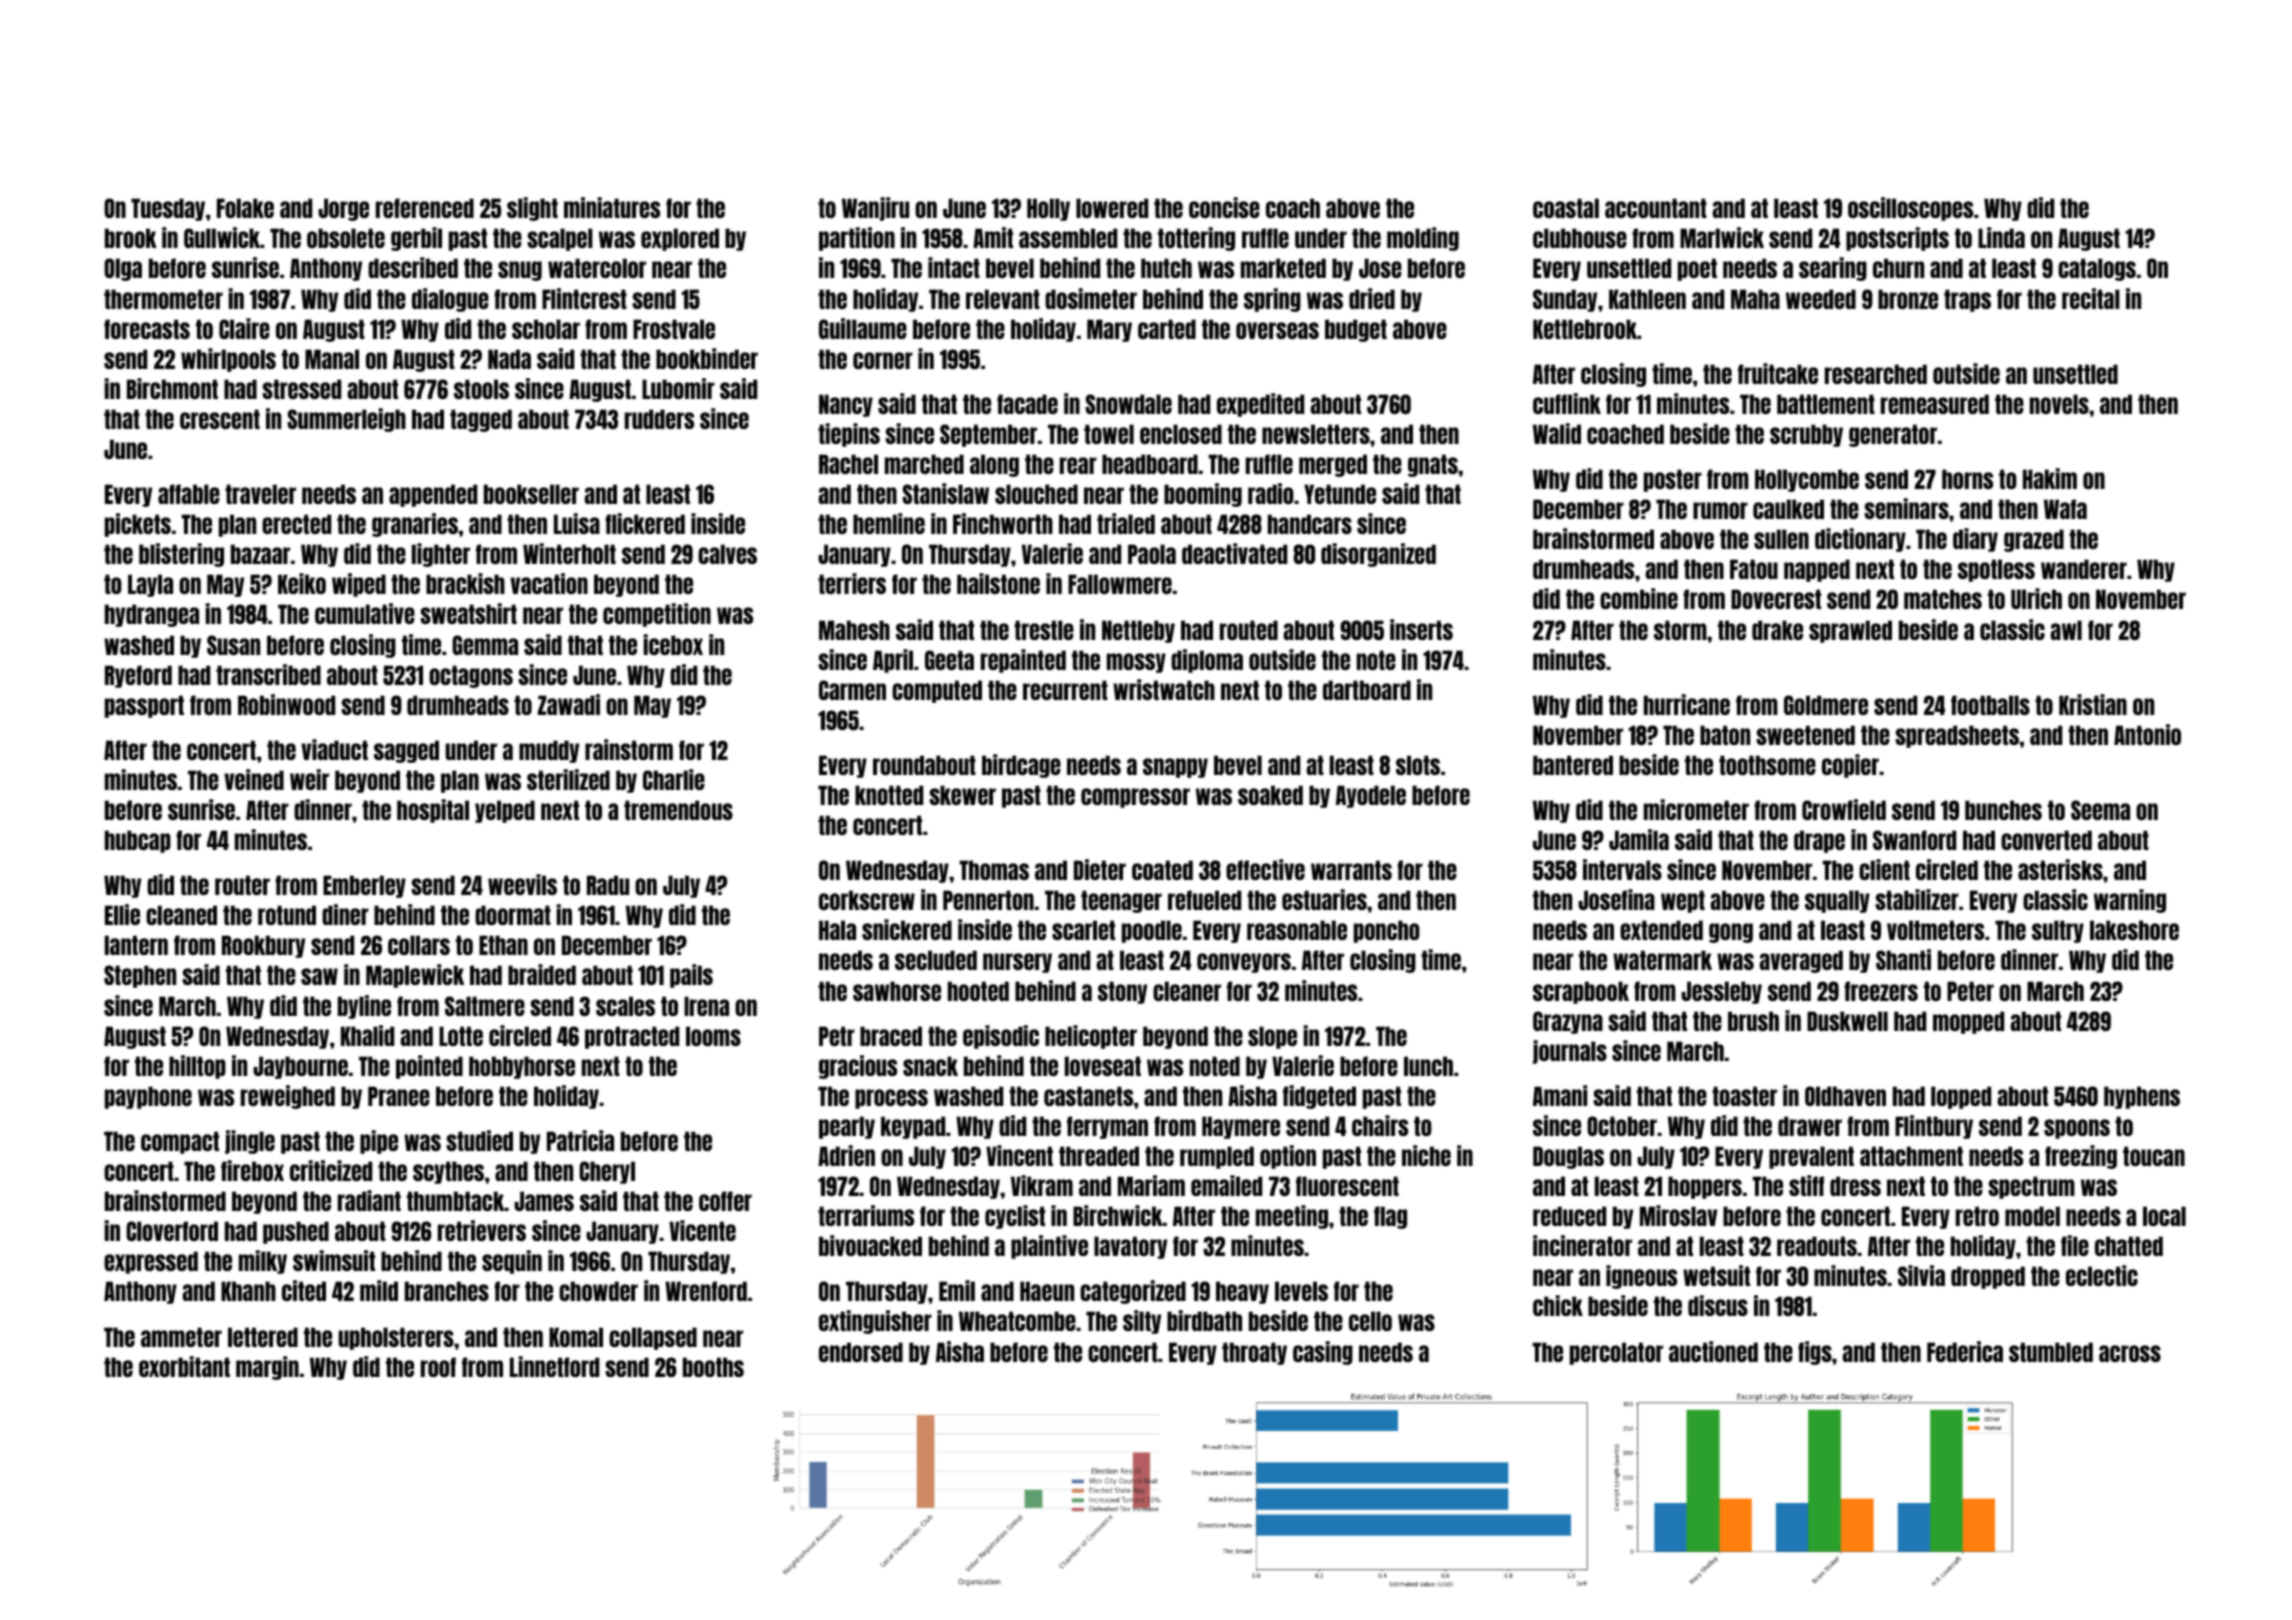 This page has height=1620, width=2292. I want to click on inserts, so click(1421, 629).
